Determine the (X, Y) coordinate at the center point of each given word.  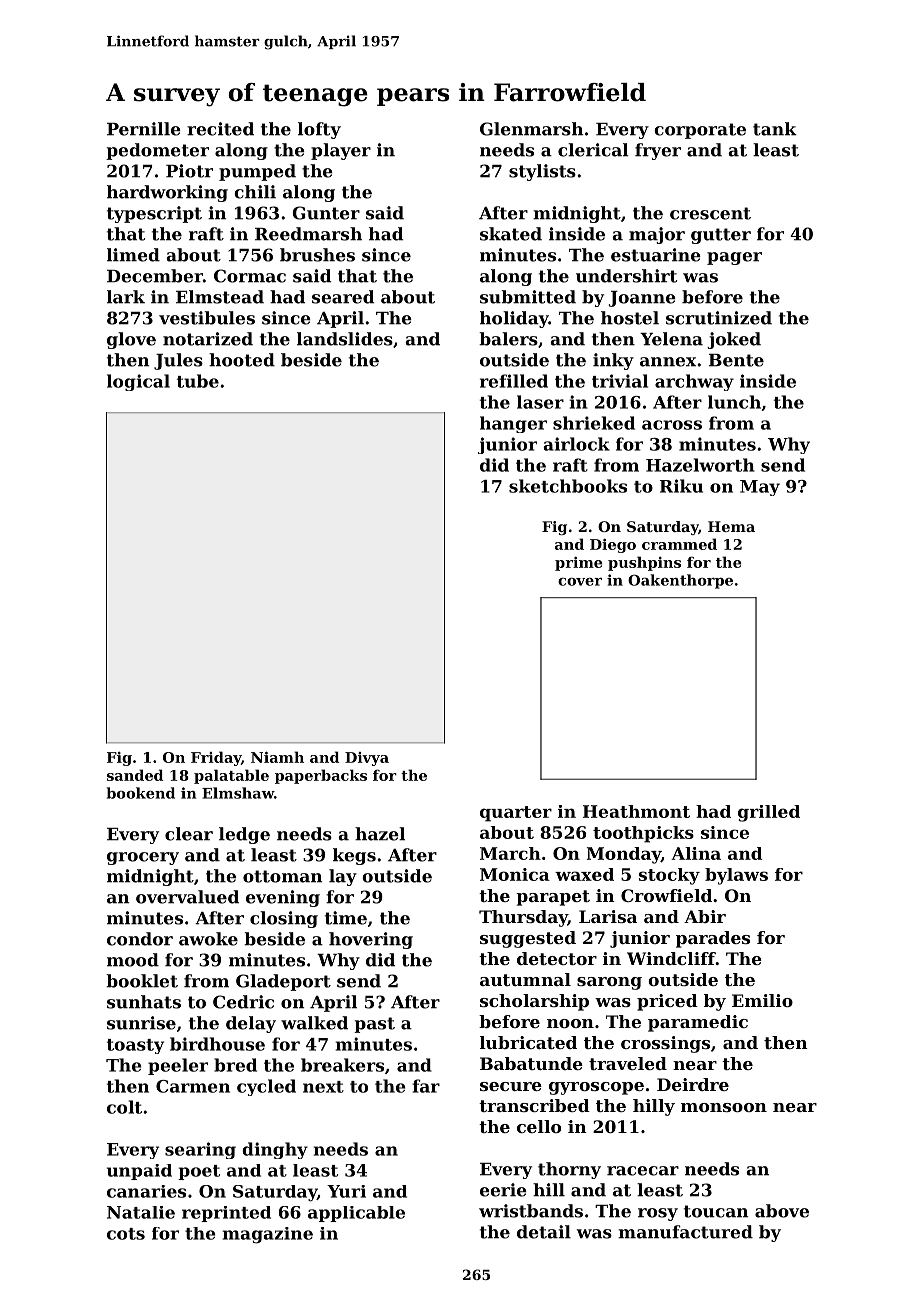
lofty (319, 130)
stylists (542, 172)
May (760, 488)
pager (734, 258)
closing (284, 919)
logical (138, 382)
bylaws (736, 876)
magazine (267, 1235)
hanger (513, 424)
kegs (354, 856)
